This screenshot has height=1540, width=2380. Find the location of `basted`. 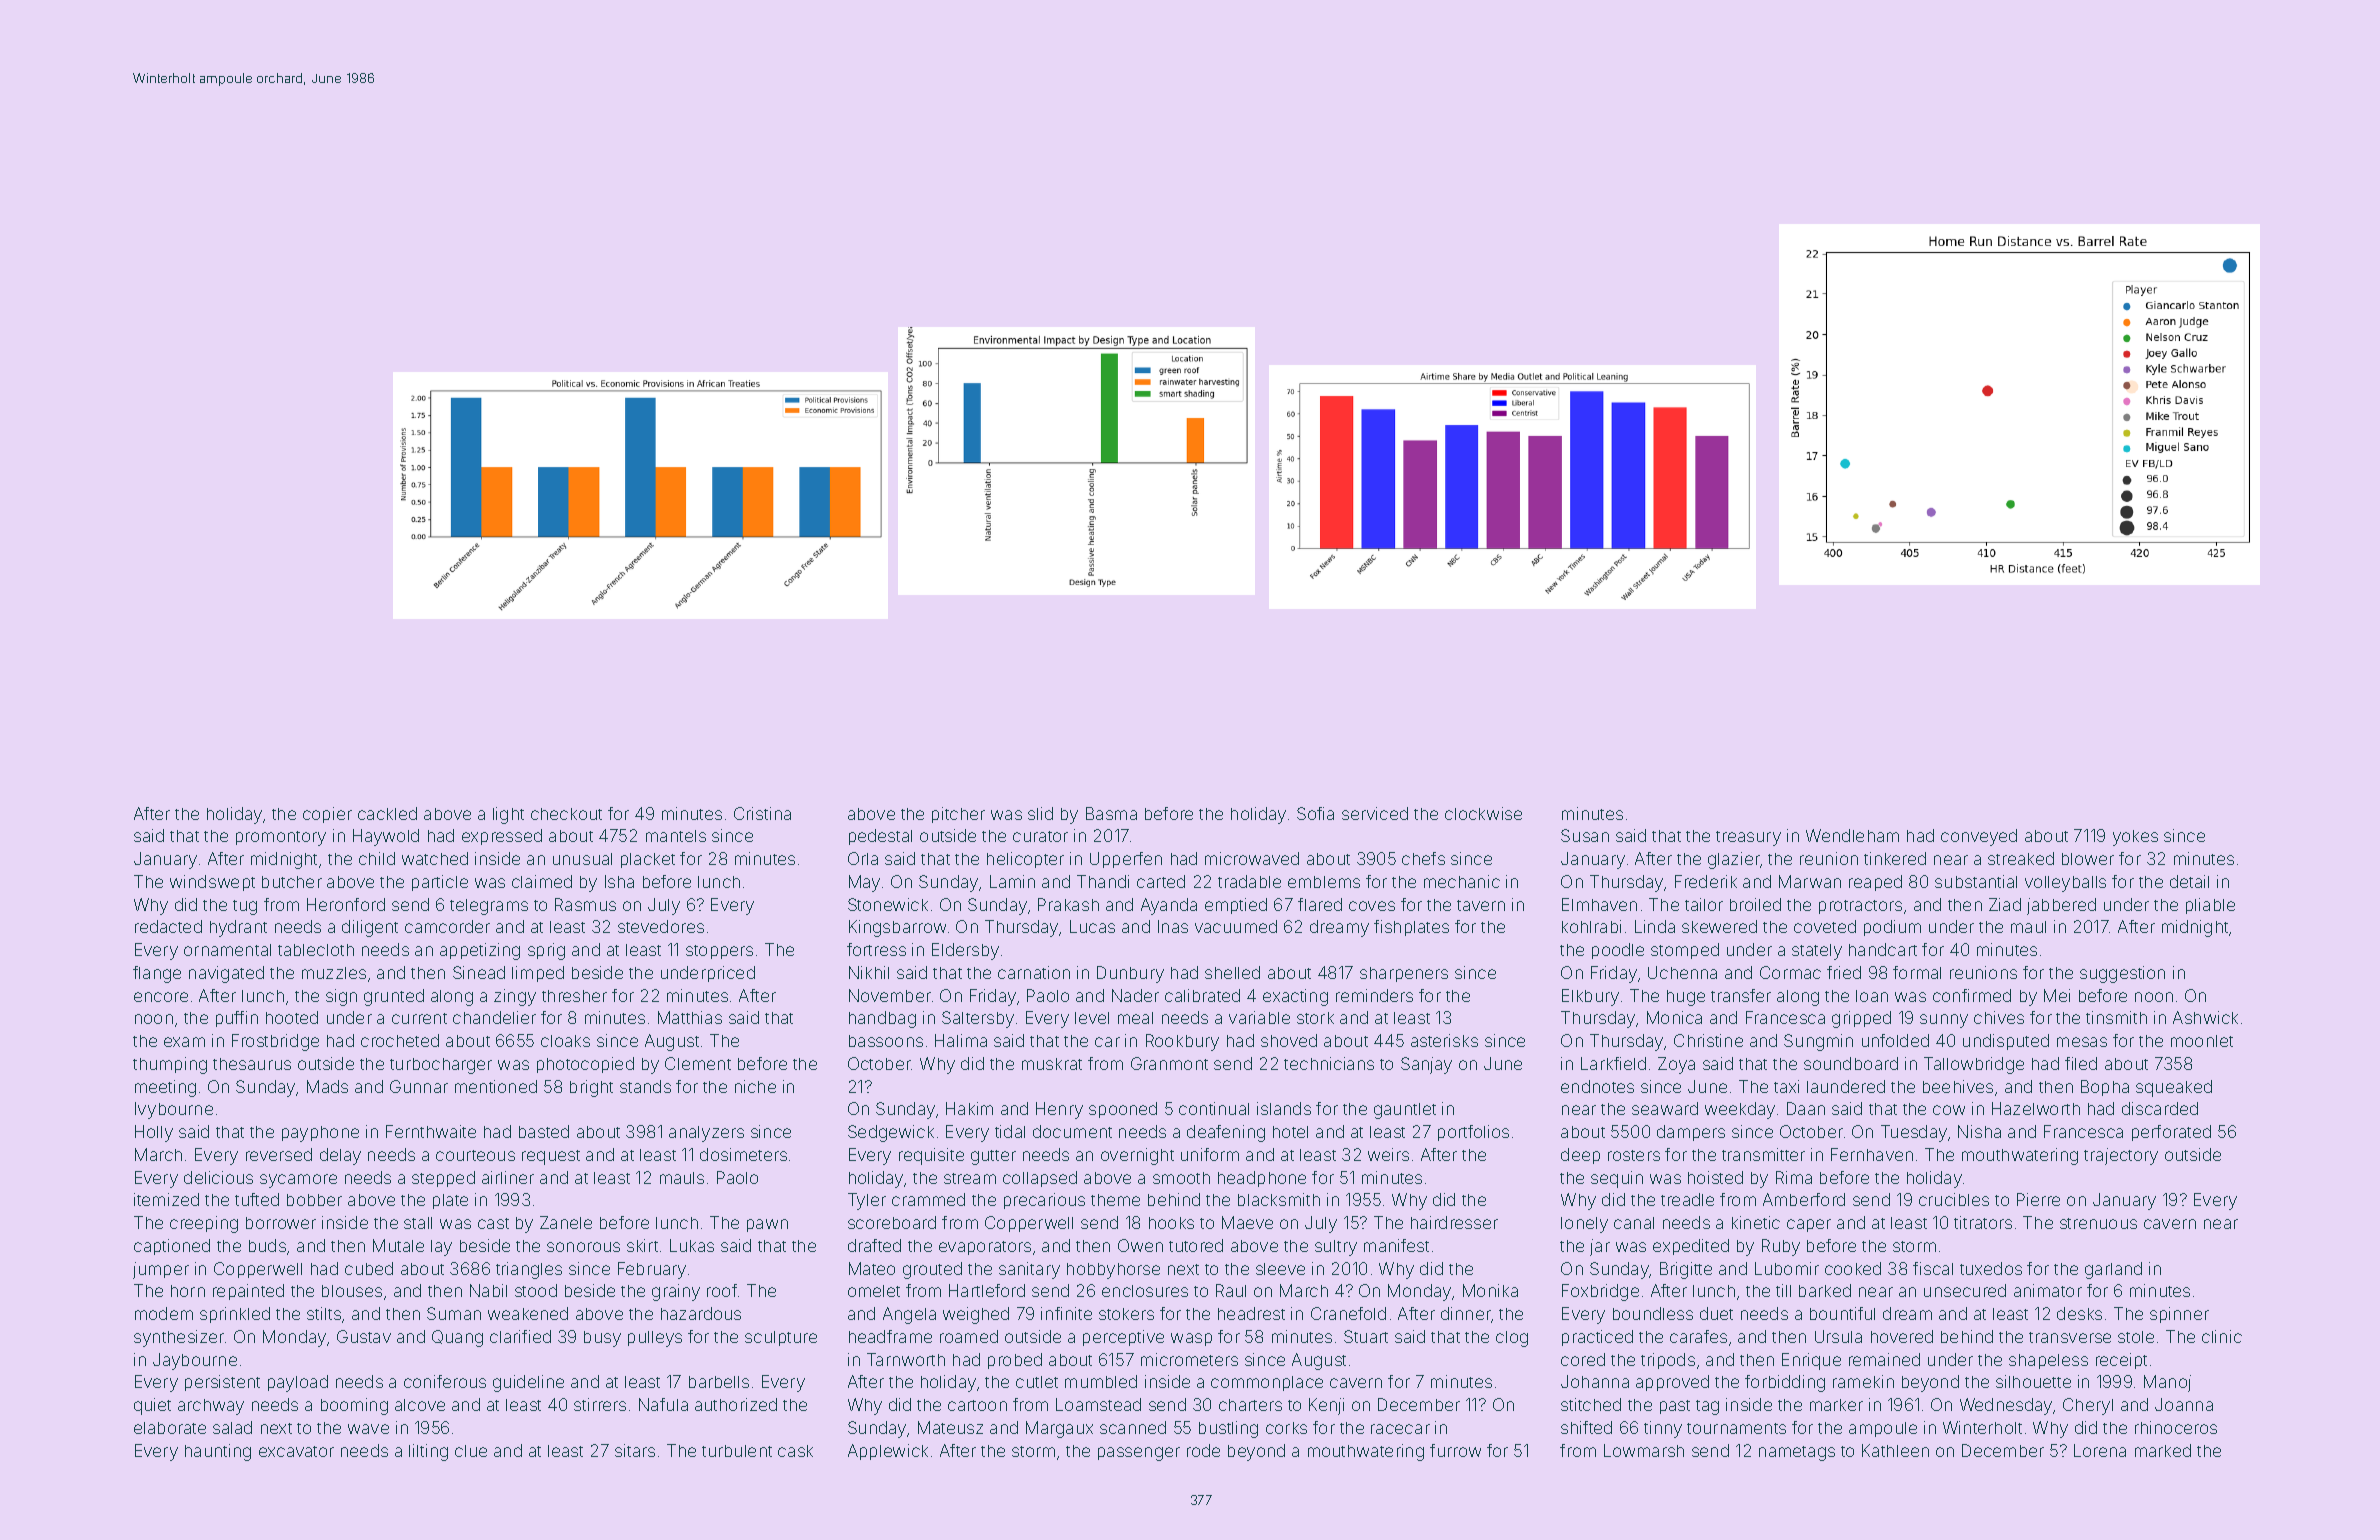

basted is located at coordinates (544, 1131).
